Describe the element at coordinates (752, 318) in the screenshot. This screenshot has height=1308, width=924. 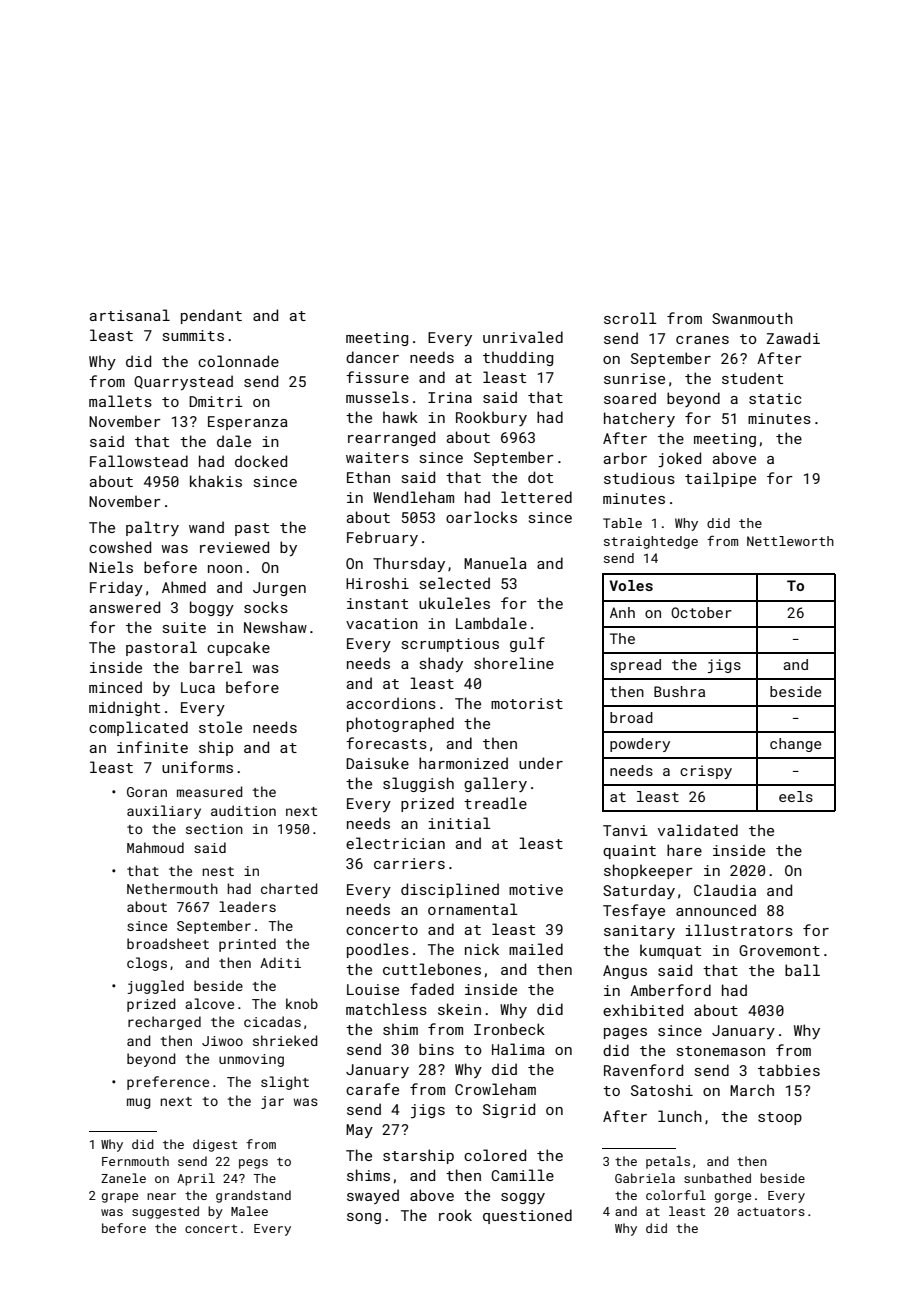
I see `Swanmouth` at that location.
